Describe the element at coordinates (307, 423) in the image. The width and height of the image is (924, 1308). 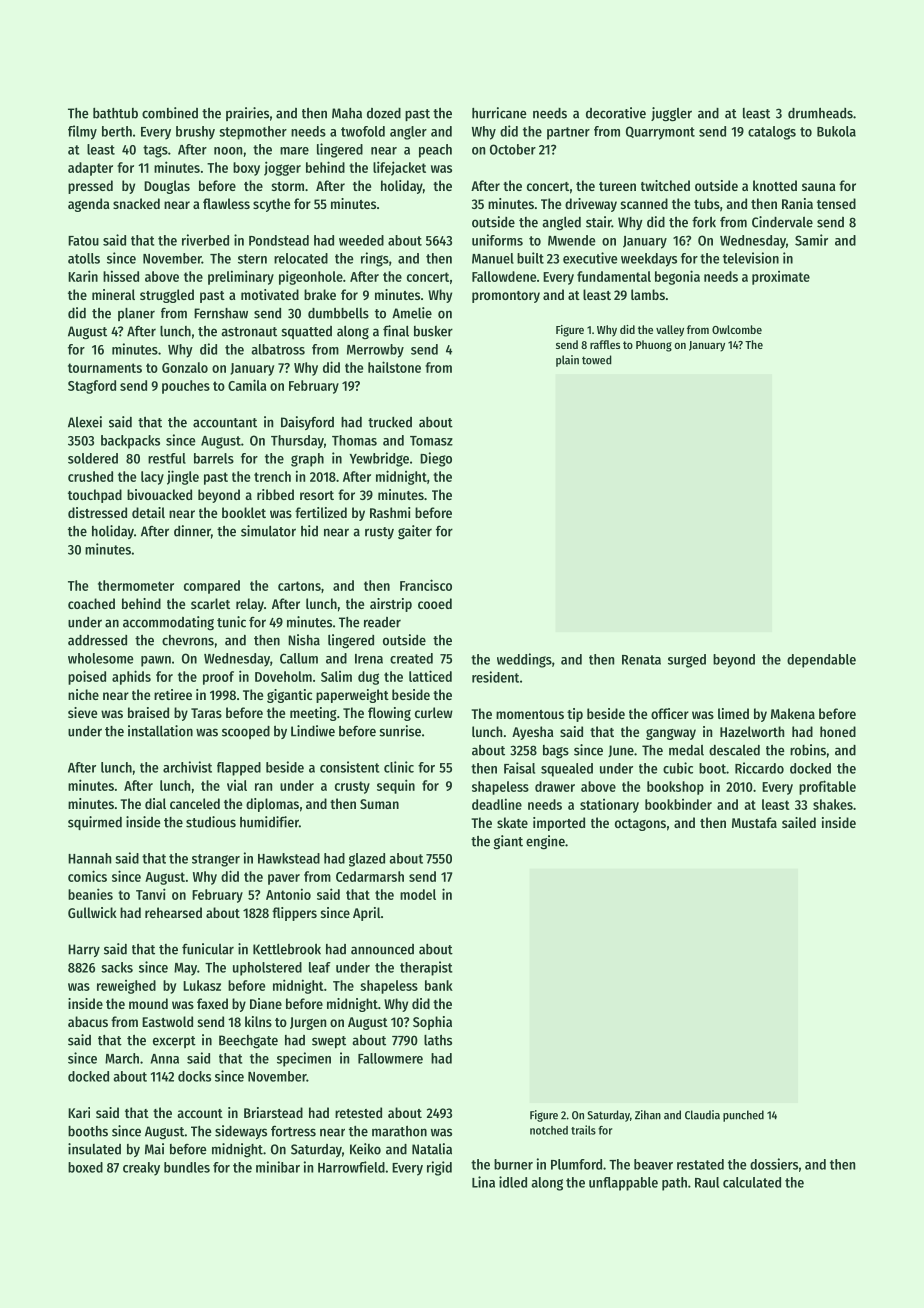
I see `Daisyford` at that location.
